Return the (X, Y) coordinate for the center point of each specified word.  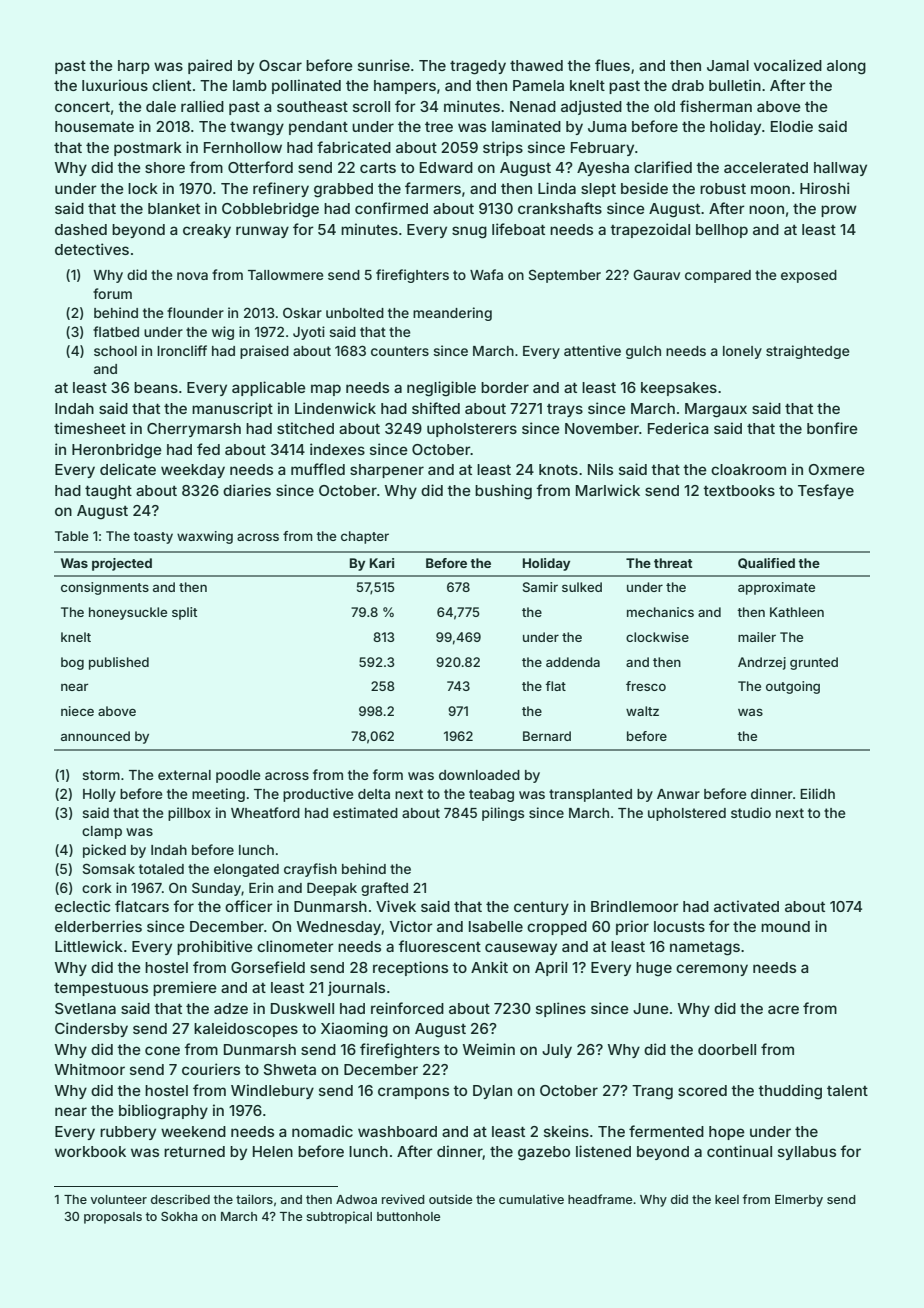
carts (378, 167)
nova (192, 276)
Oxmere (836, 469)
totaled (161, 869)
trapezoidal (650, 230)
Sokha (179, 1216)
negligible (441, 389)
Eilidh (817, 793)
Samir (540, 587)
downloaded (479, 775)
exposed (809, 276)
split (184, 613)
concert (82, 107)
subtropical (339, 1217)
